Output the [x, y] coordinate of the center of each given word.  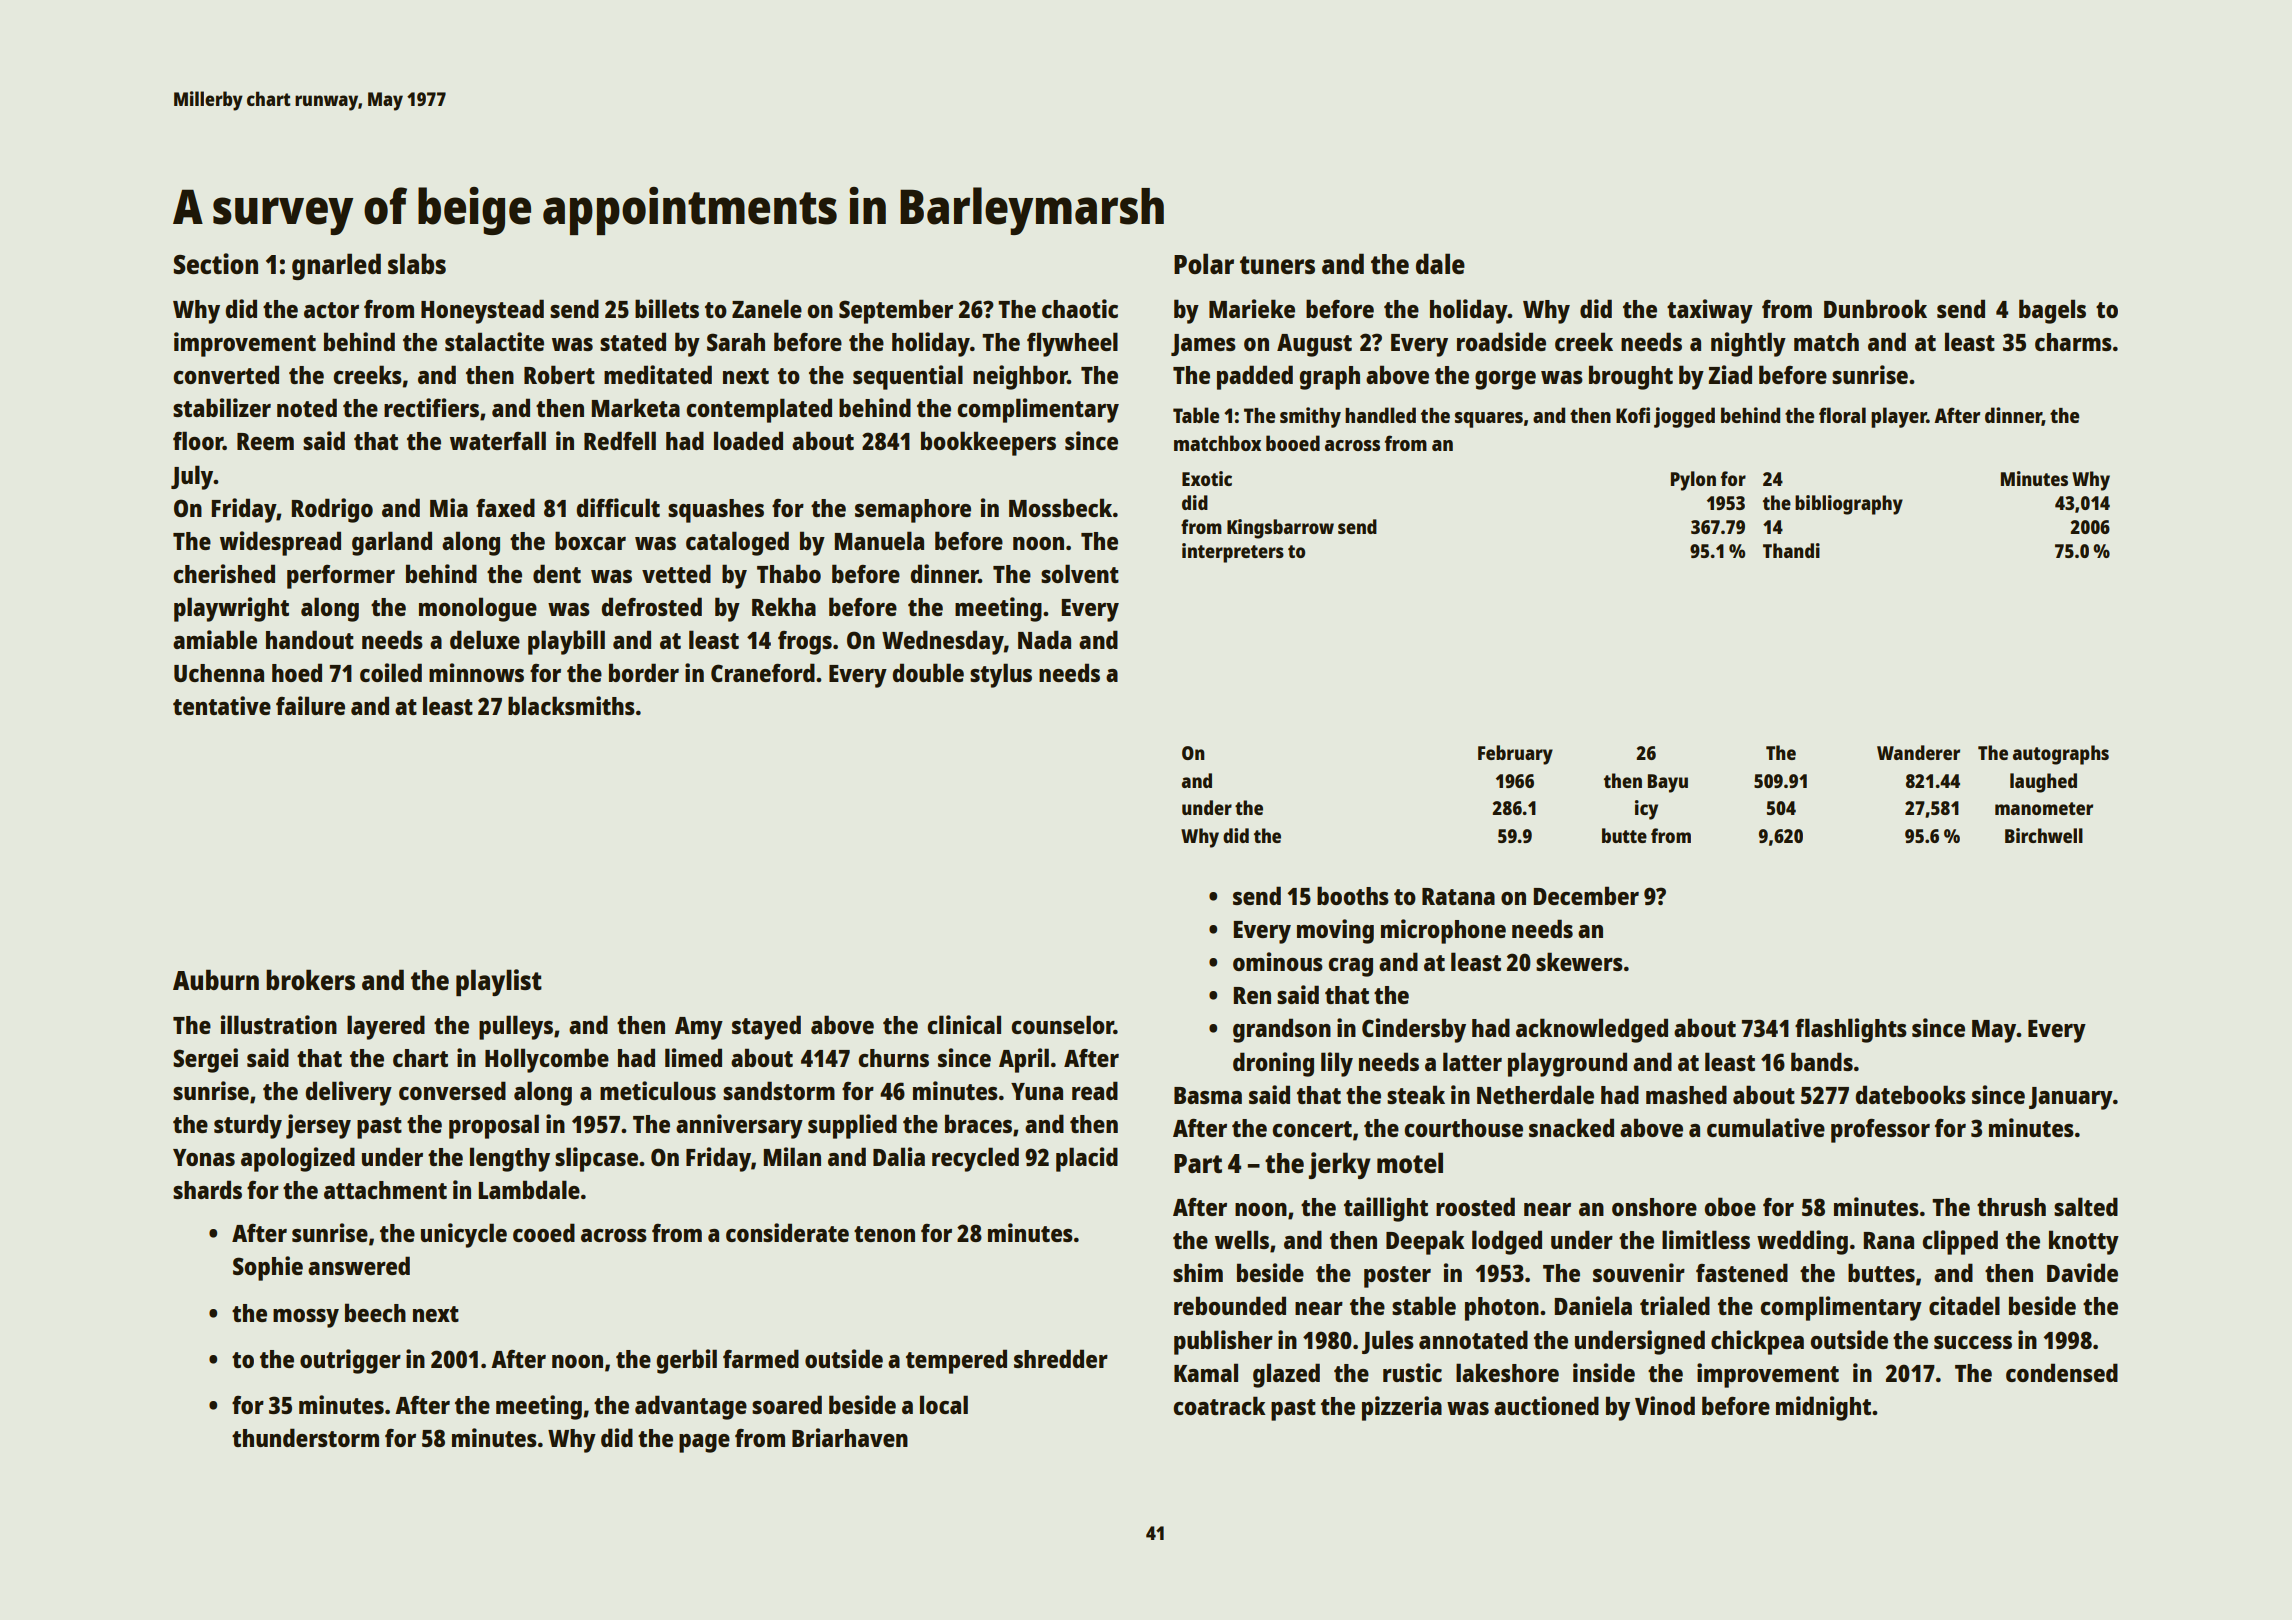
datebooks [1910, 1094]
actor [331, 310]
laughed [2043, 783]
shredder [1061, 1358]
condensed [2062, 1372]
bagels [2052, 311]
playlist [499, 982]
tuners [1277, 265]
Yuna [1037, 1091]
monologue [478, 609]
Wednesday [943, 642]
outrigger [350, 1361]
